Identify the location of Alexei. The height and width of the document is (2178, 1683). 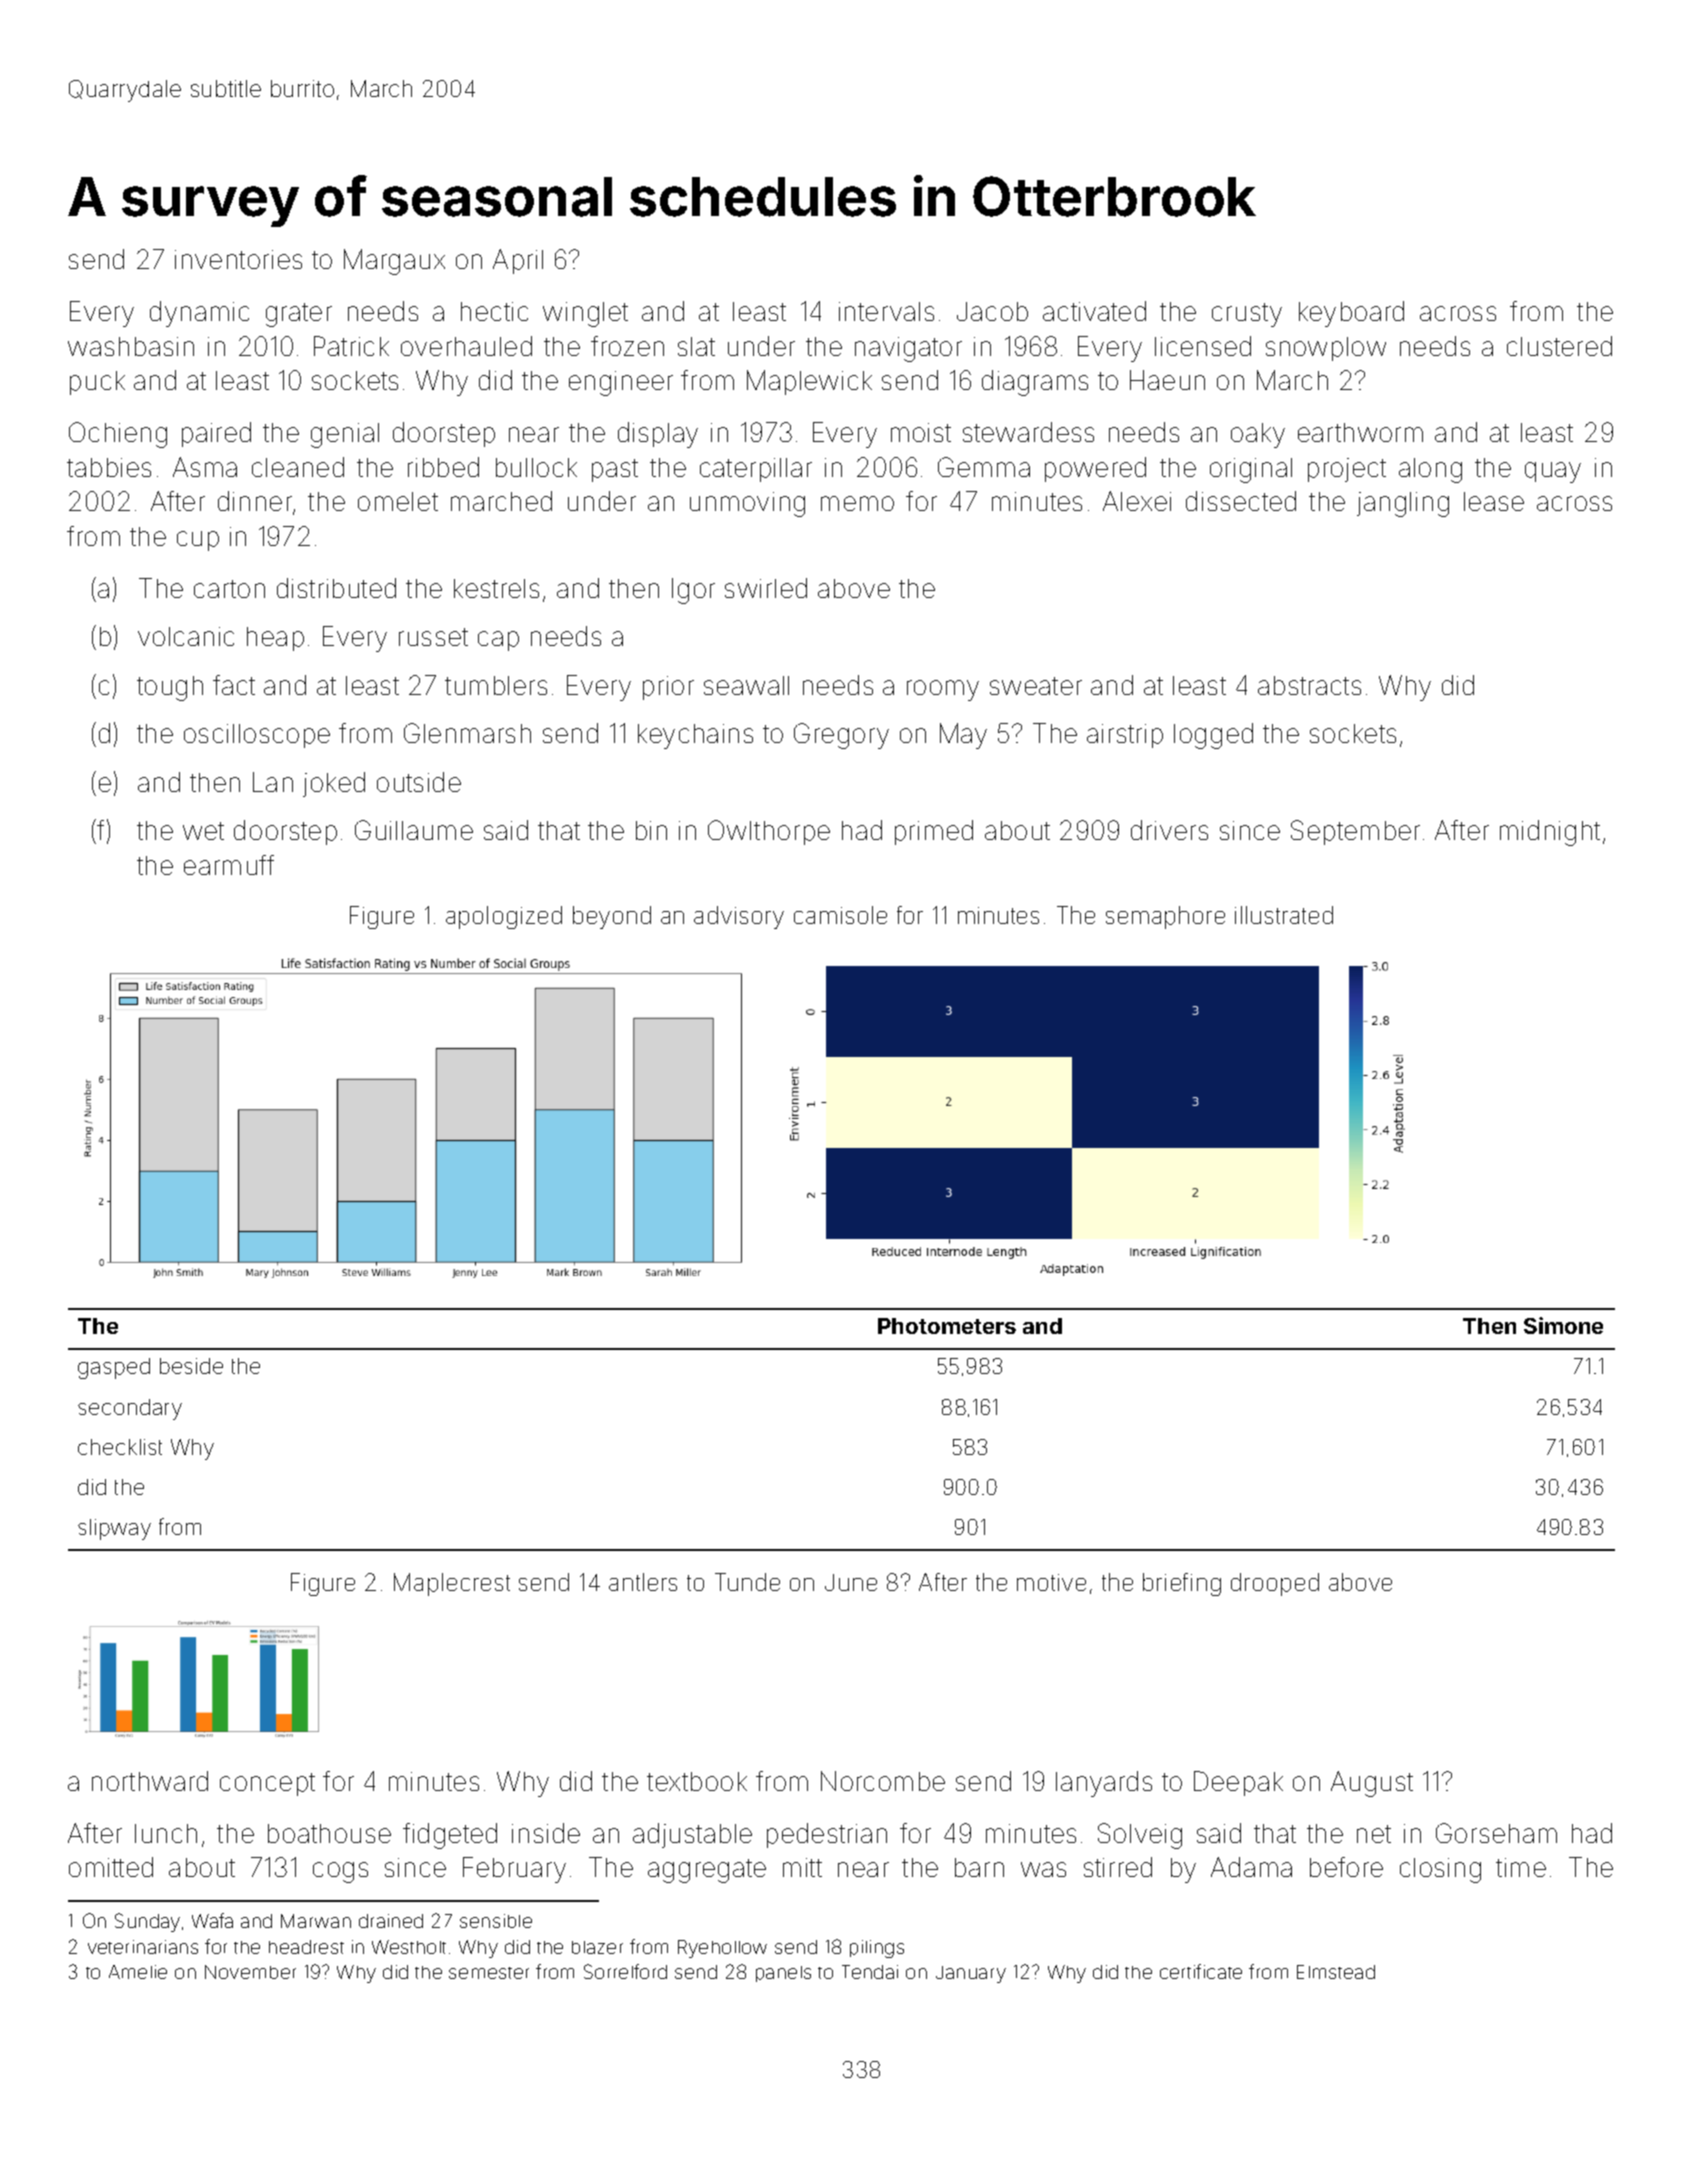
(1137, 501).
